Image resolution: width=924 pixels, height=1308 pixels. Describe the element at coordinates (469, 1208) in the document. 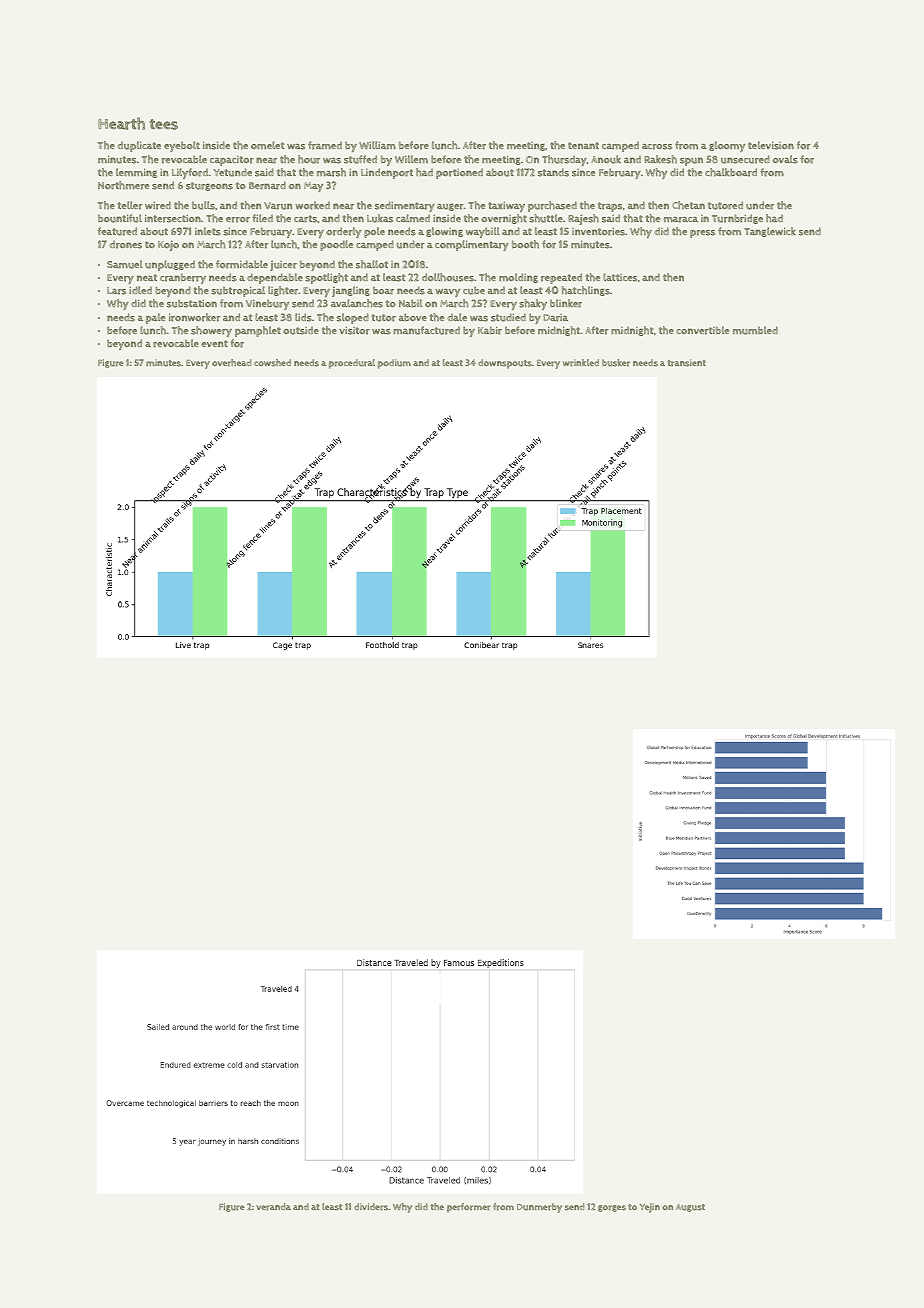

I see `performer` at that location.
